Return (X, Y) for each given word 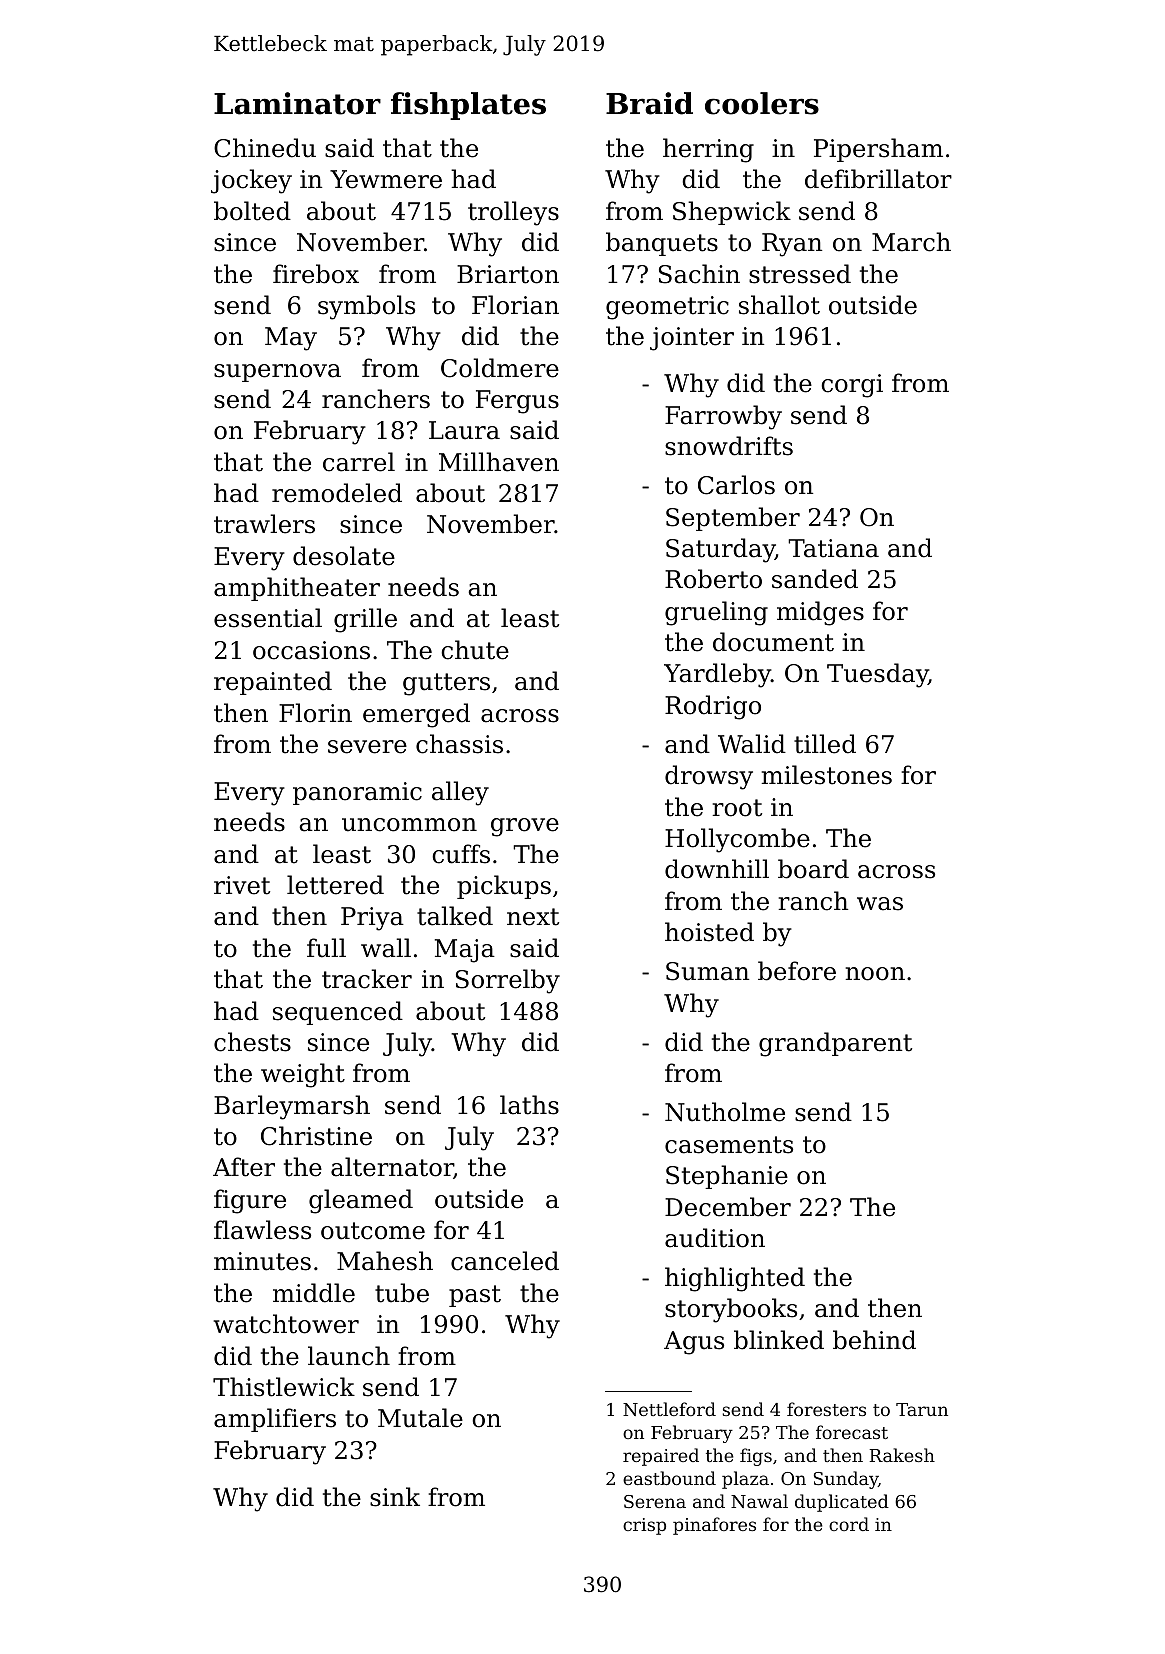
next (533, 917)
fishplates (468, 106)
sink (395, 1497)
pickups (504, 887)
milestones (826, 775)
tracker (367, 979)
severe (367, 747)
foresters (826, 1409)
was (880, 904)
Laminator (297, 103)
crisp (644, 1526)
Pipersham (878, 150)
